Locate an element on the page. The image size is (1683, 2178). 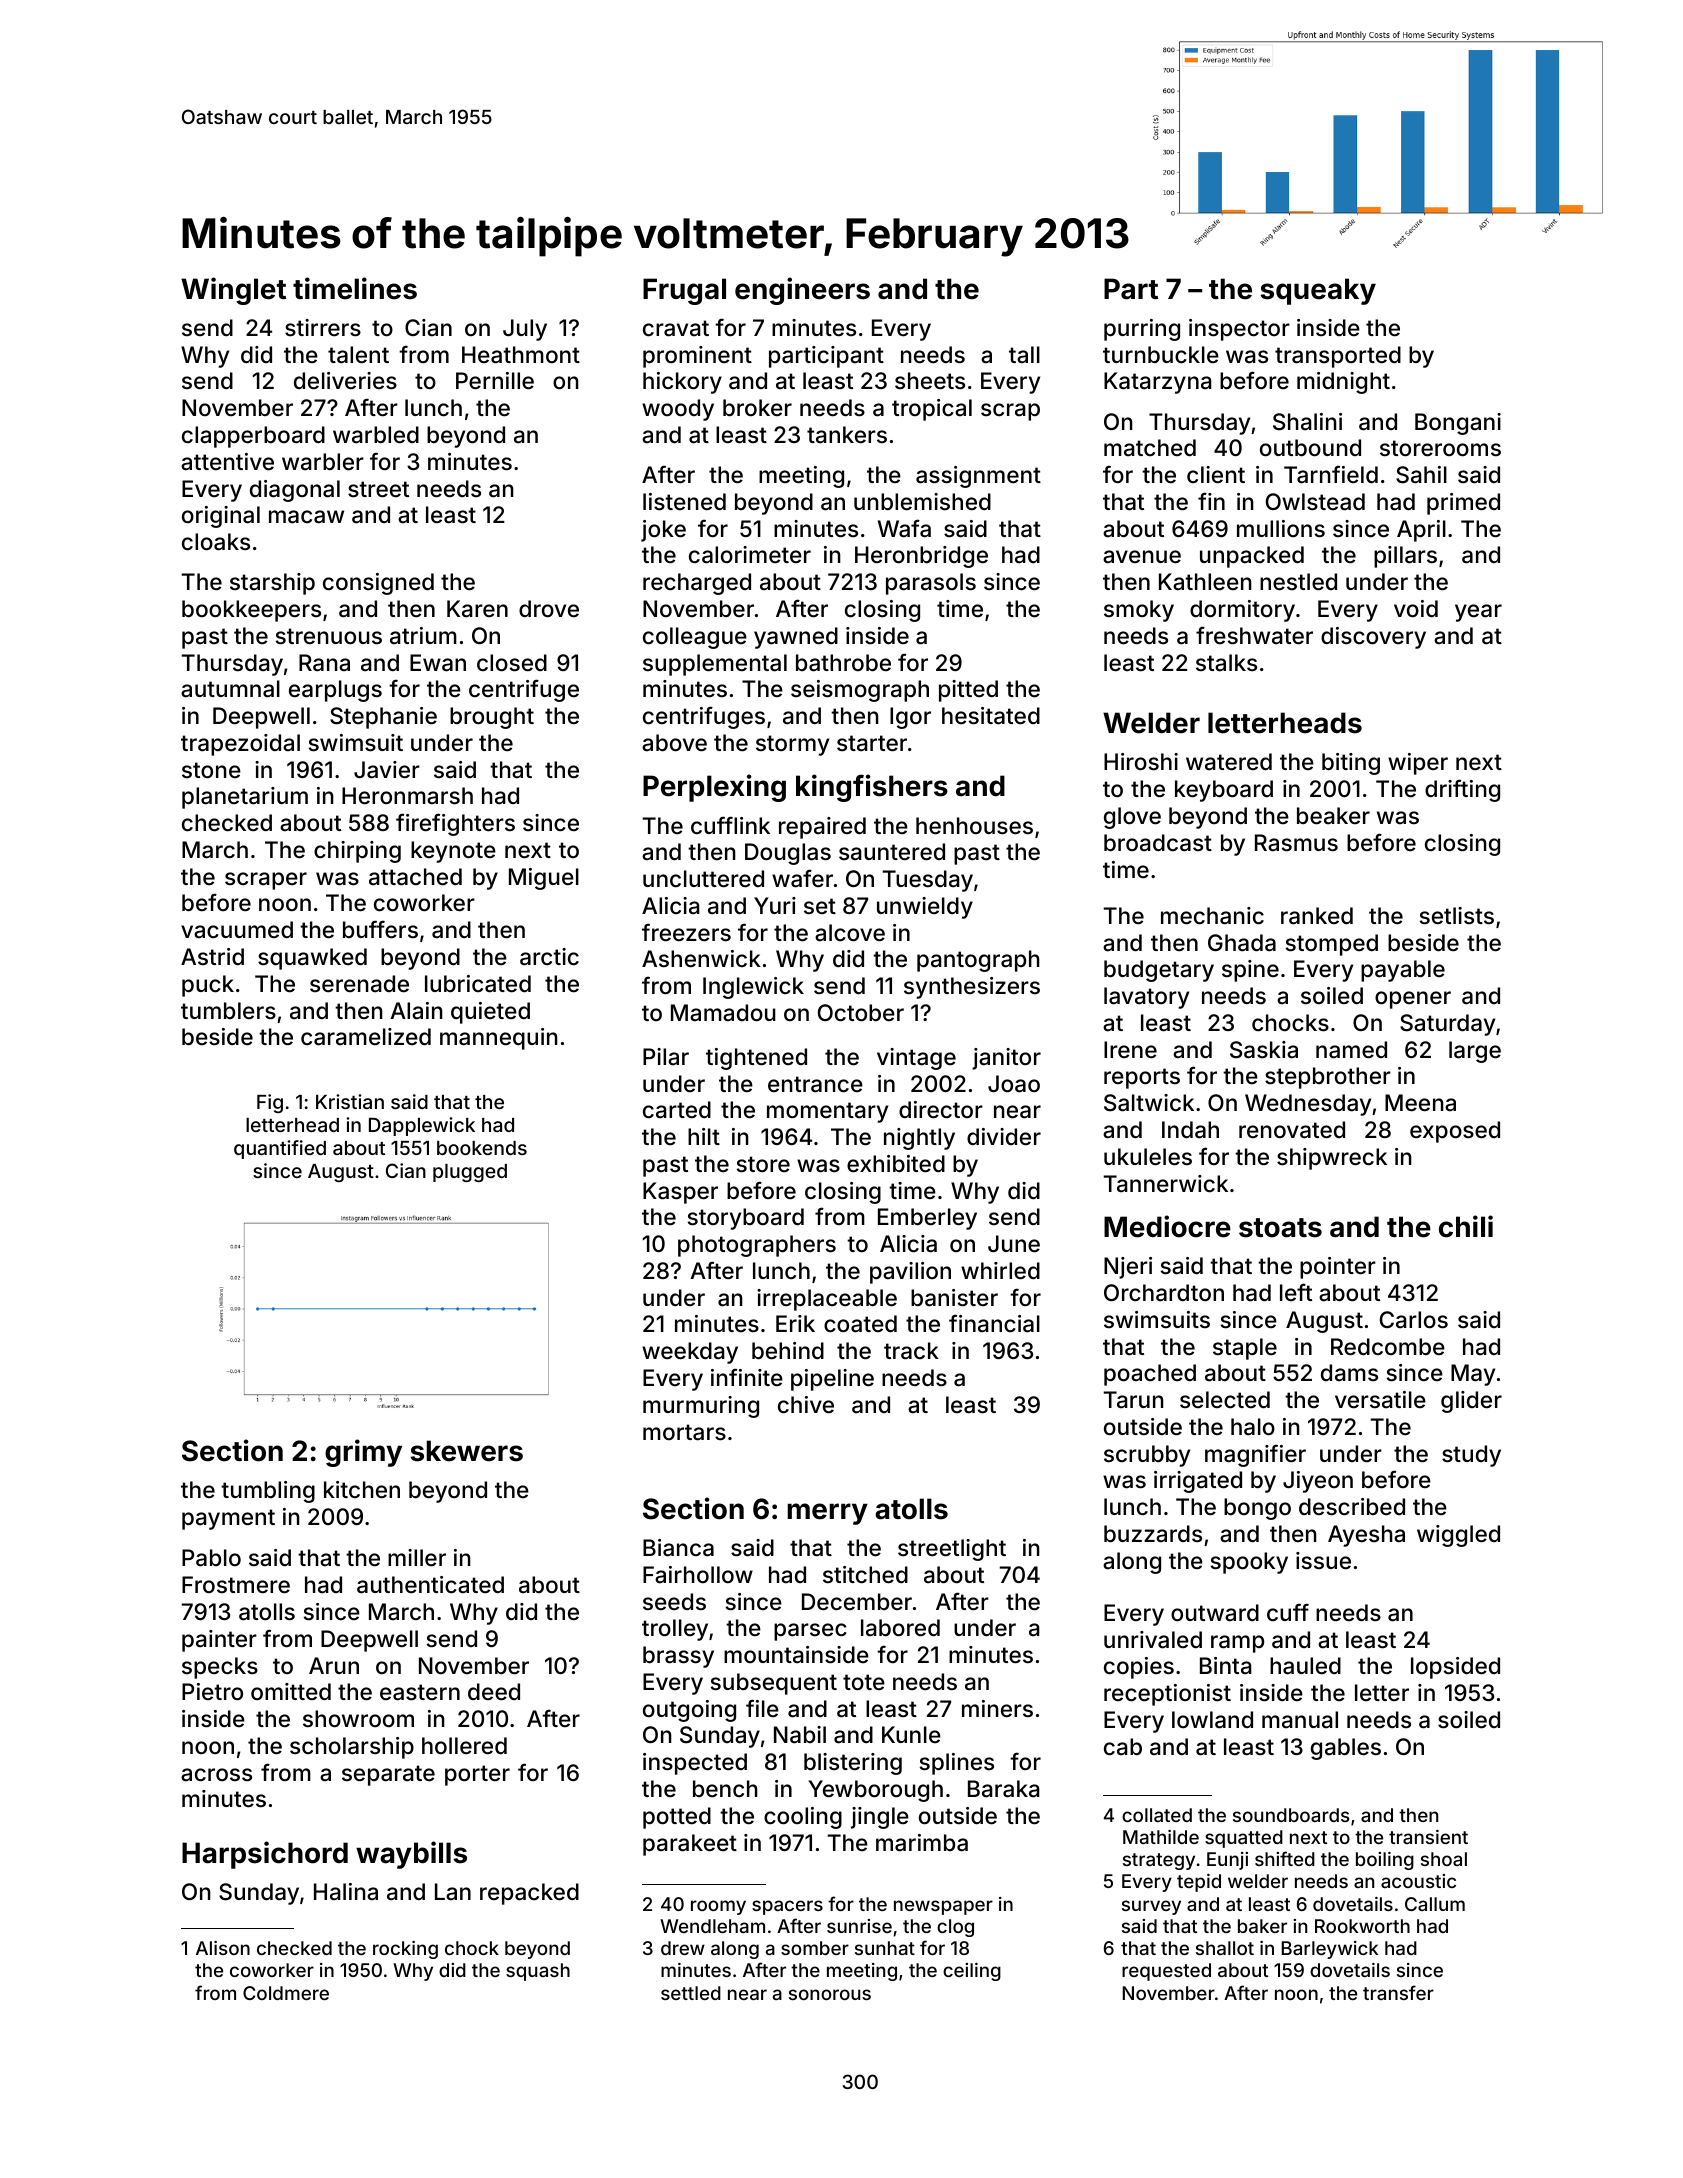
transfer is located at coordinates (1398, 1992).
